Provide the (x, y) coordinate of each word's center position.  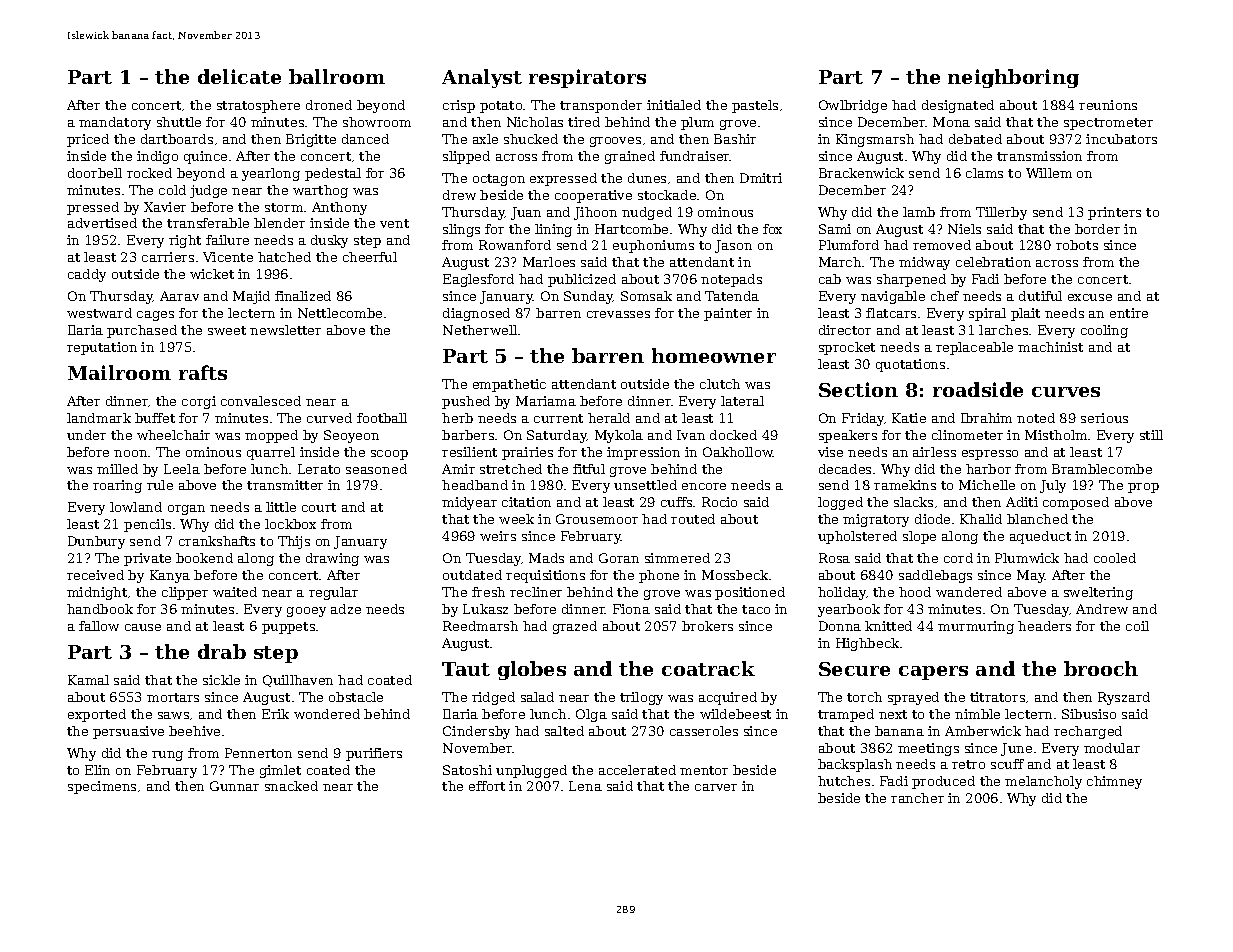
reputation (102, 348)
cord (958, 558)
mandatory (115, 123)
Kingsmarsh (875, 140)
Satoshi (467, 770)
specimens (102, 787)
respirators (587, 78)
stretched (511, 469)
